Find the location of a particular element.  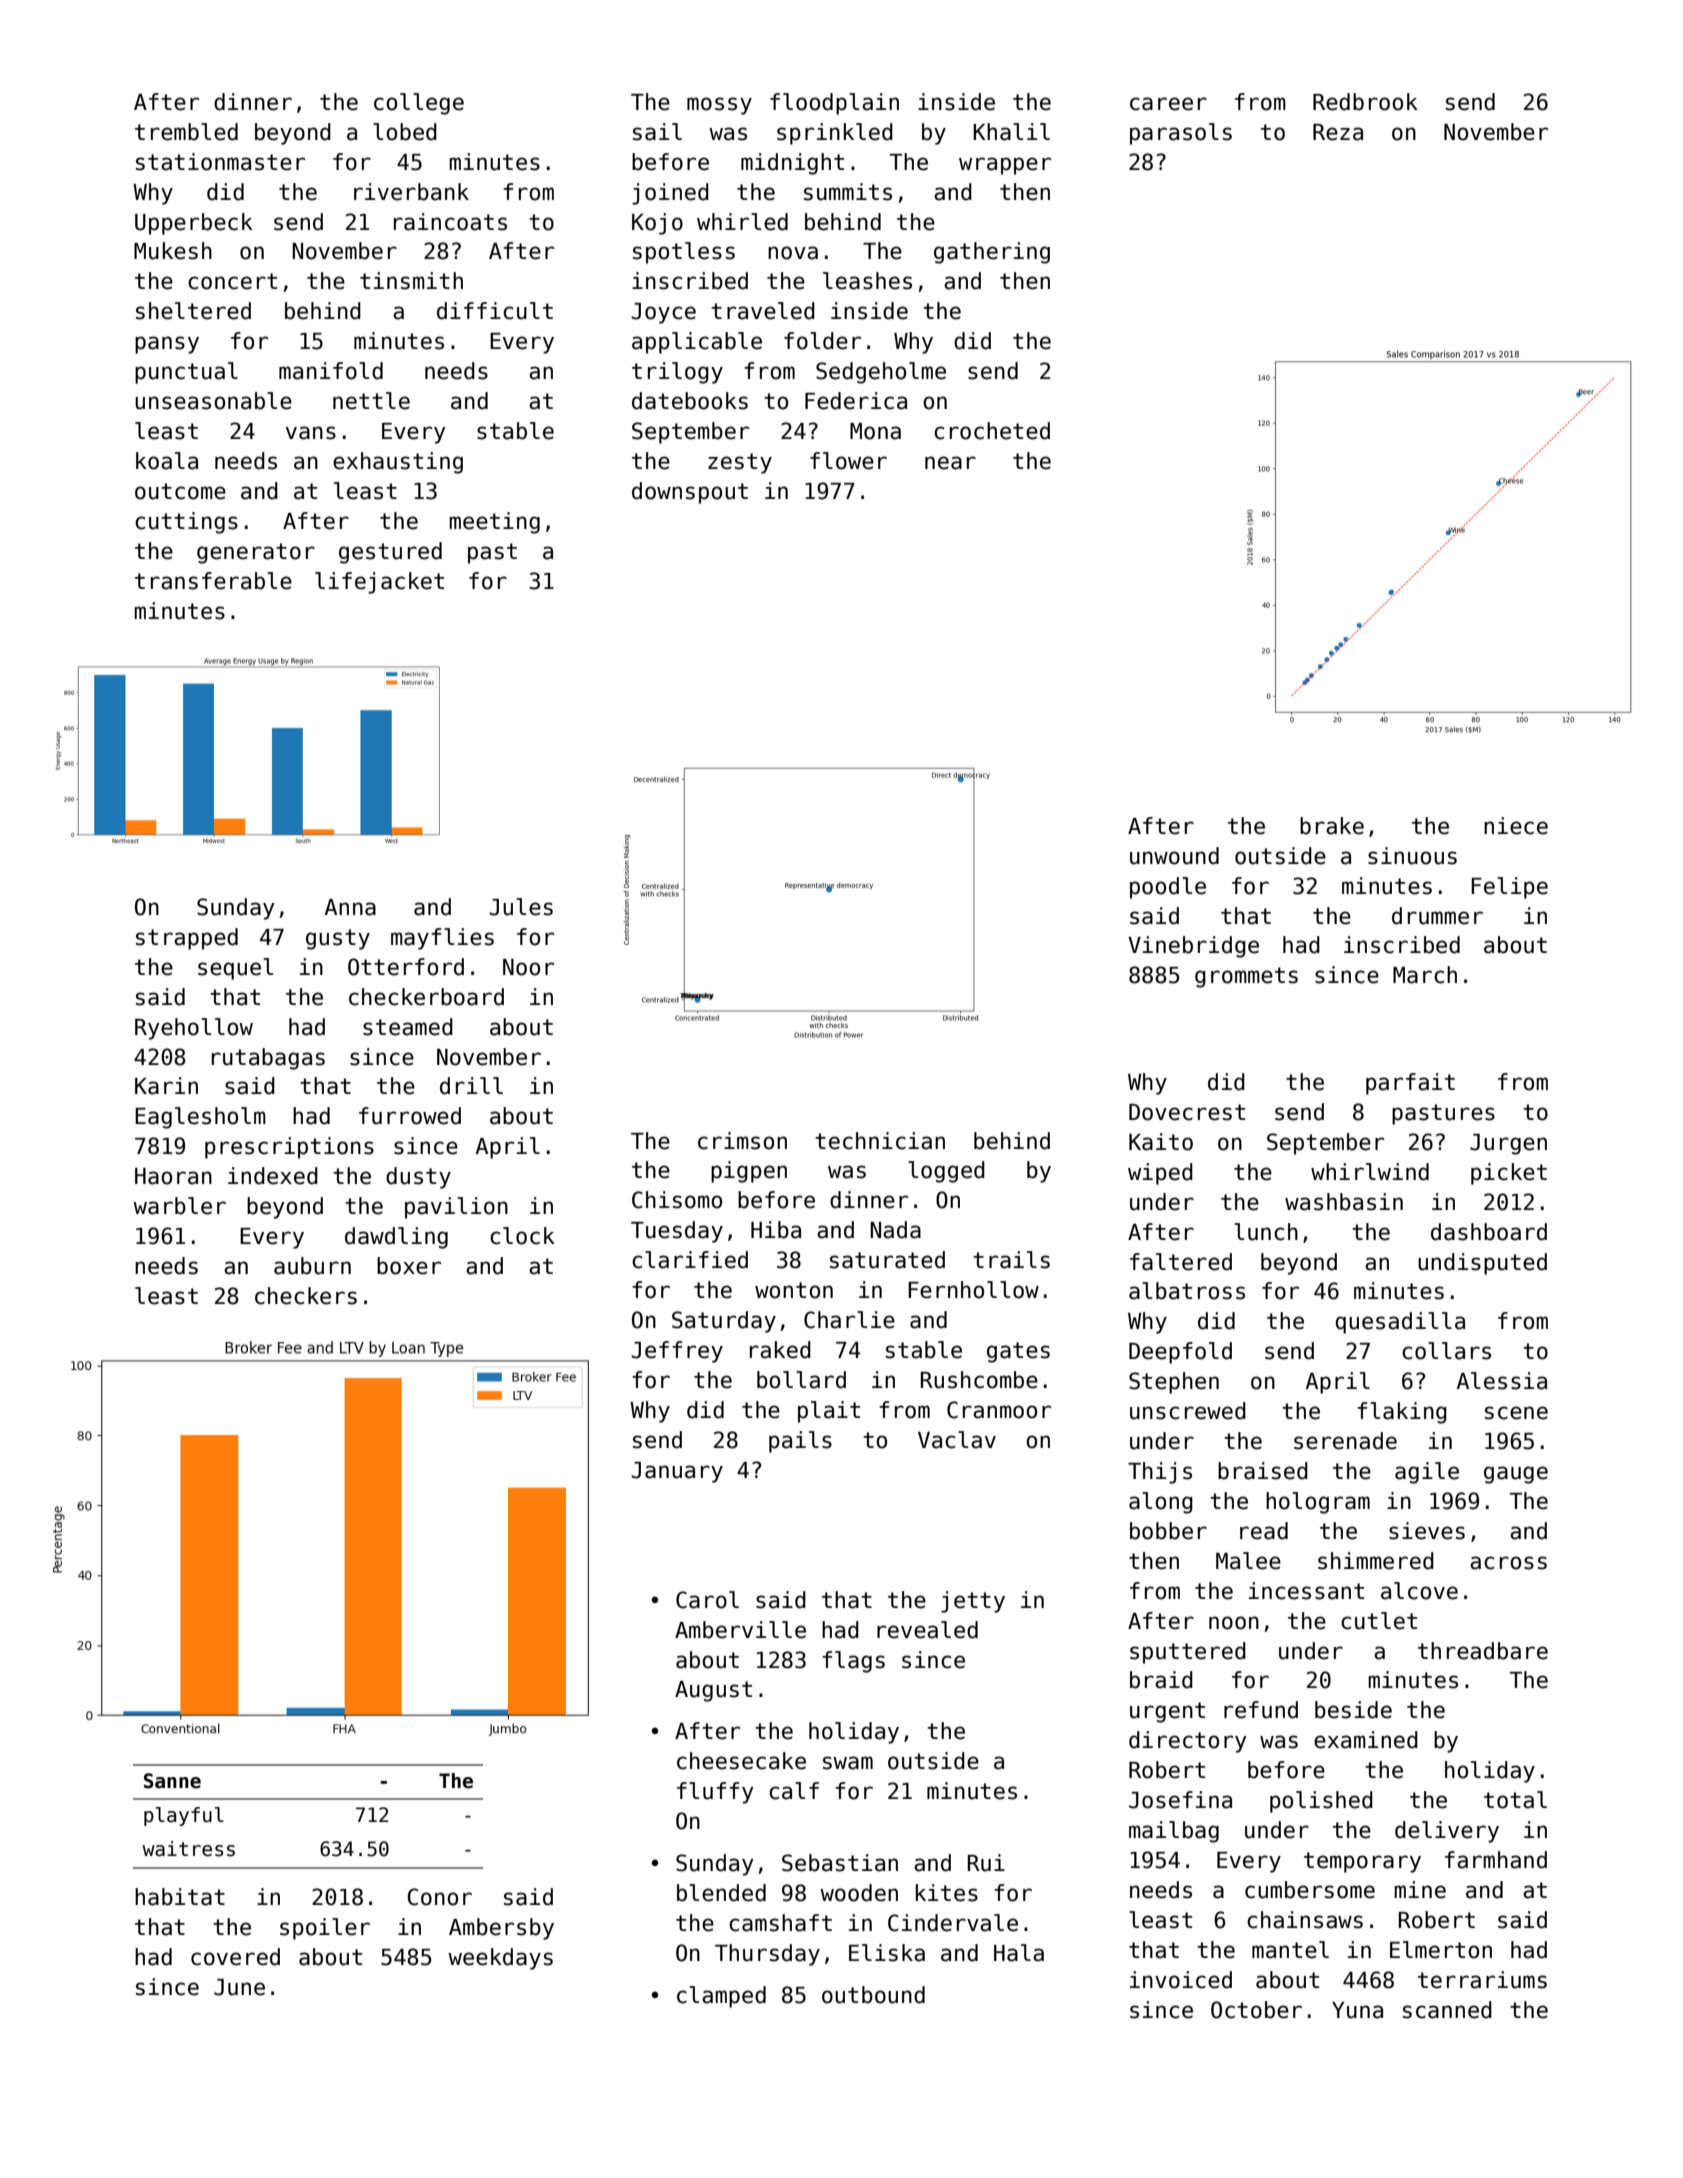

brake is located at coordinates (1332, 826).
